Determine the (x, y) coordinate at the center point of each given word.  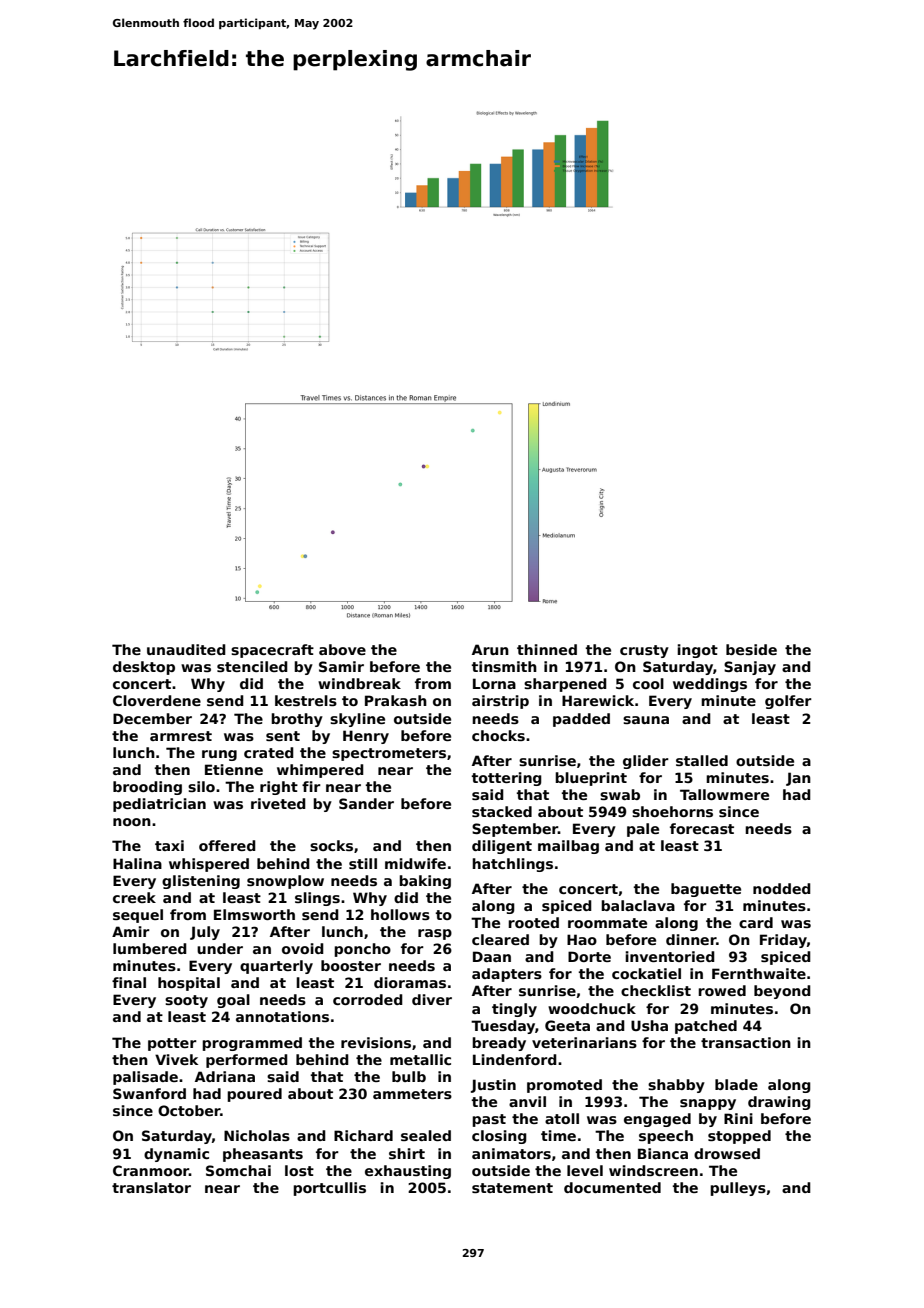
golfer (788, 702)
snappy (708, 1104)
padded (581, 720)
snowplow (285, 882)
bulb (409, 1076)
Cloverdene (157, 700)
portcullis (329, 1189)
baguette (706, 890)
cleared (500, 939)
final (129, 982)
